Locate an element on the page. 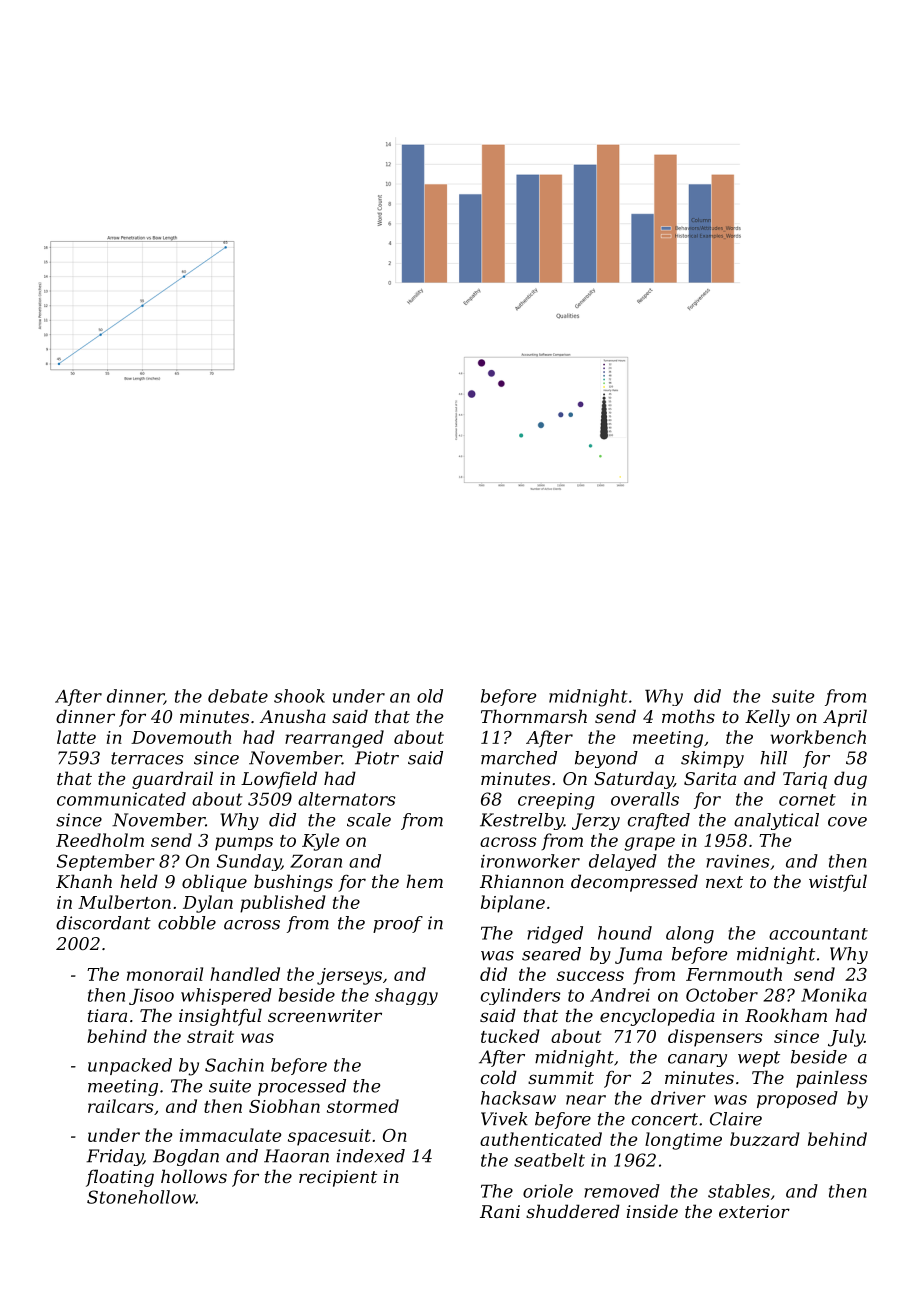 Image resolution: width=924 pixels, height=1308 pixels. debate is located at coordinates (238, 696).
